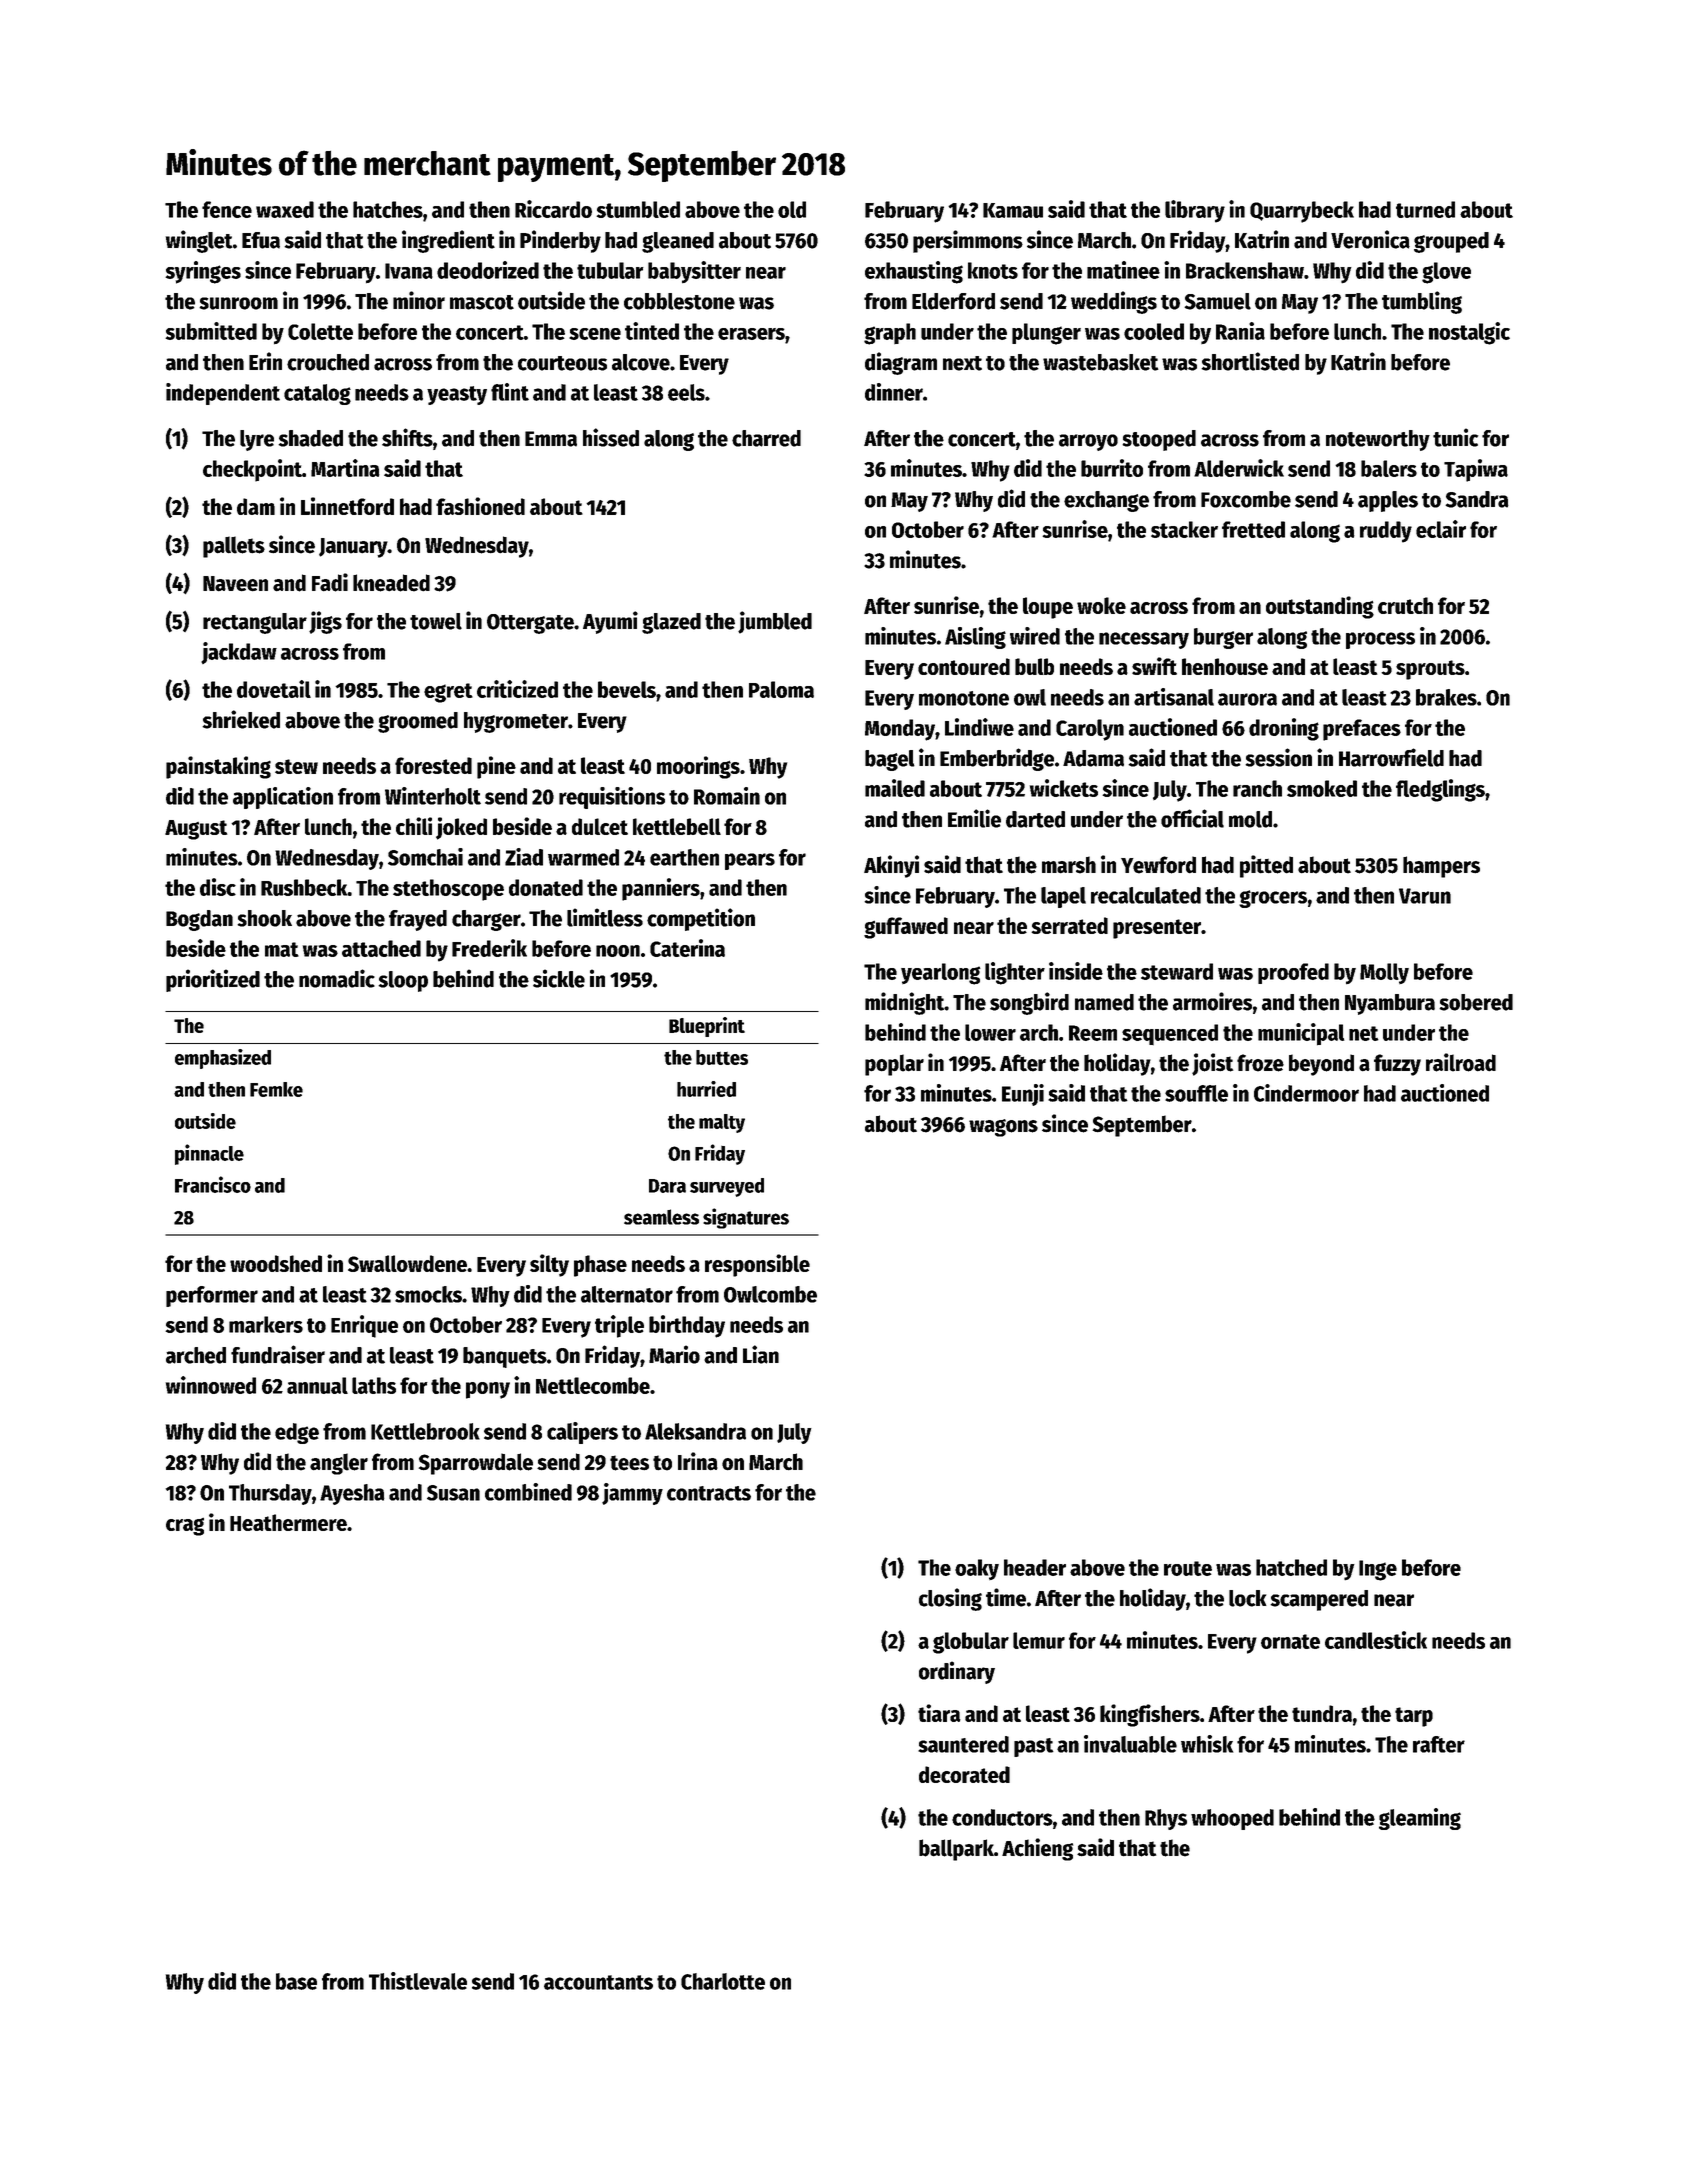 Image resolution: width=1683 pixels, height=2178 pixels. What do you see at coordinates (1319, 1600) in the screenshot?
I see `scampered` at bounding box center [1319, 1600].
